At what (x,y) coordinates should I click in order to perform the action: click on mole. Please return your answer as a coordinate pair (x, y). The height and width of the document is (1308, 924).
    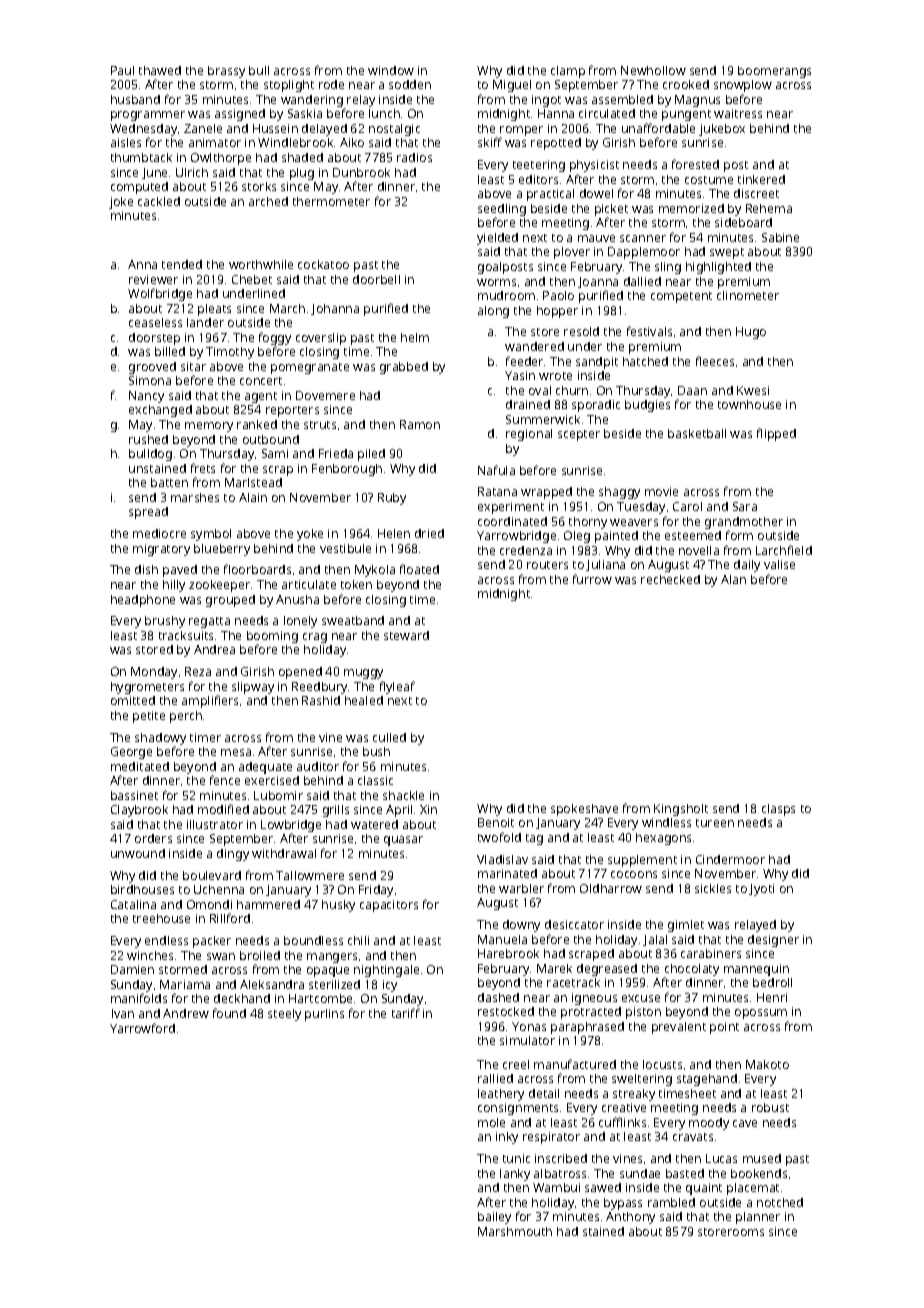
    Looking at the image, I should click on (491, 1122).
